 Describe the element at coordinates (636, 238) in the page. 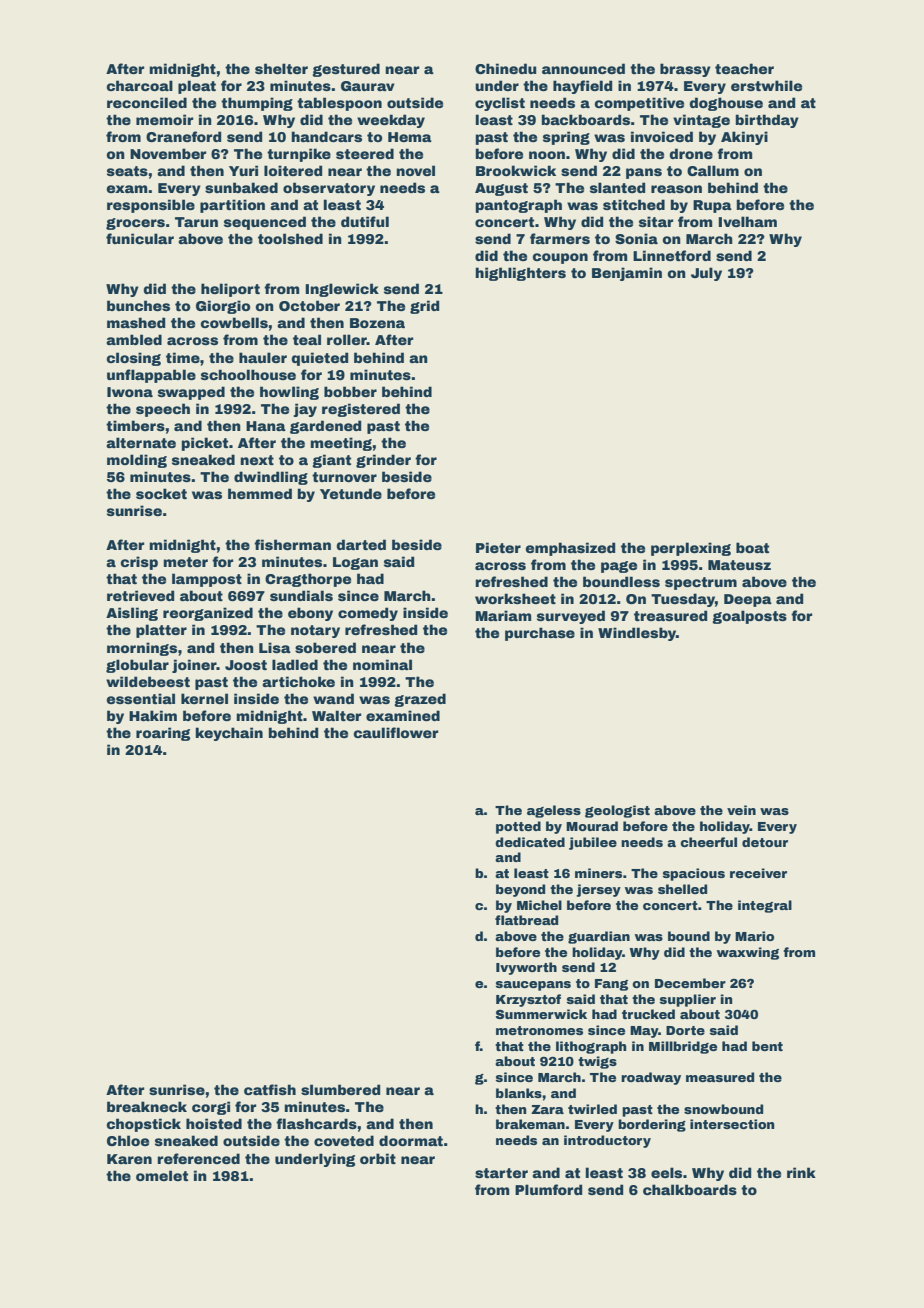

I see `Sonia` at that location.
